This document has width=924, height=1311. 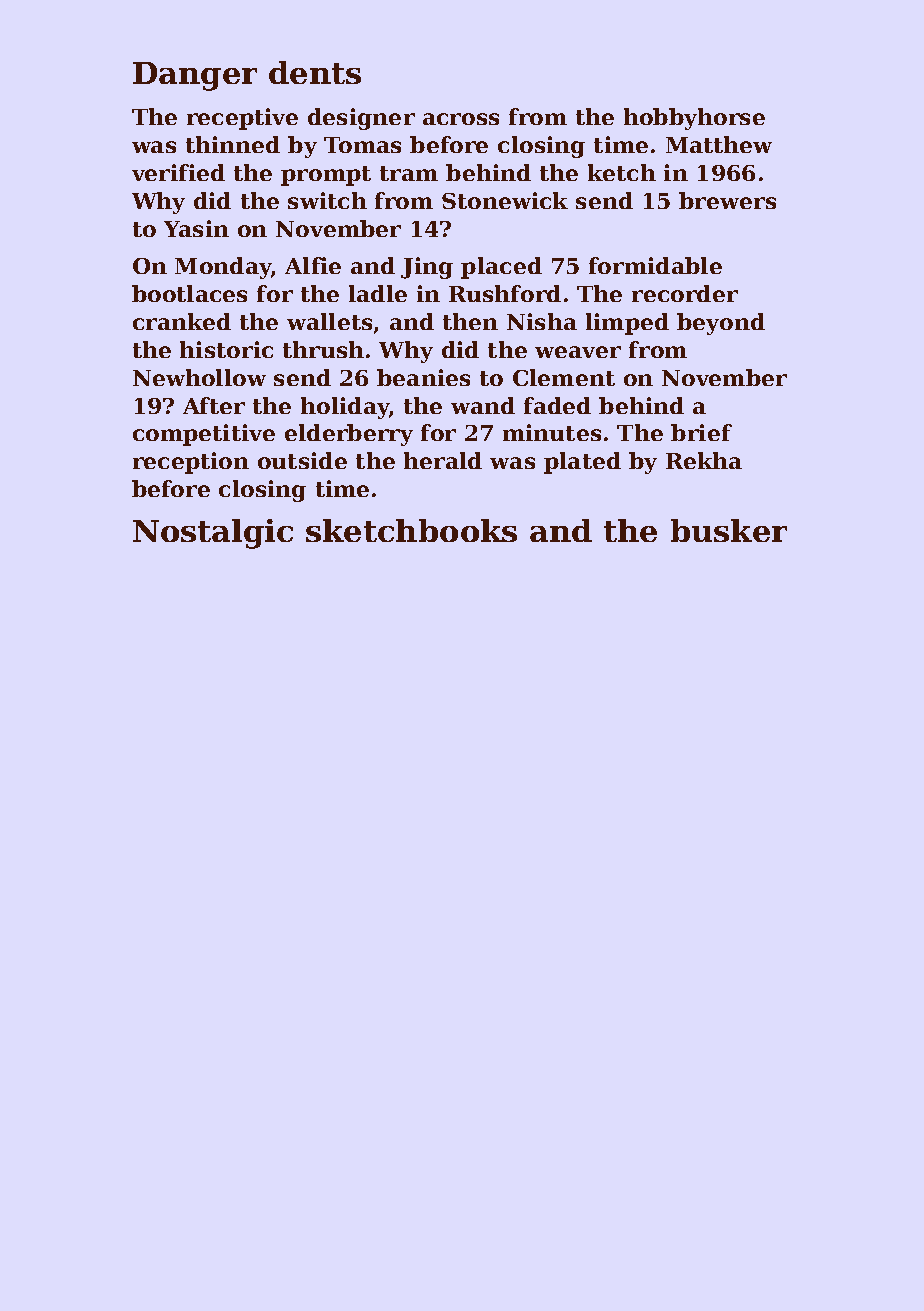 What do you see at coordinates (178, 172) in the document?
I see `verified` at bounding box center [178, 172].
